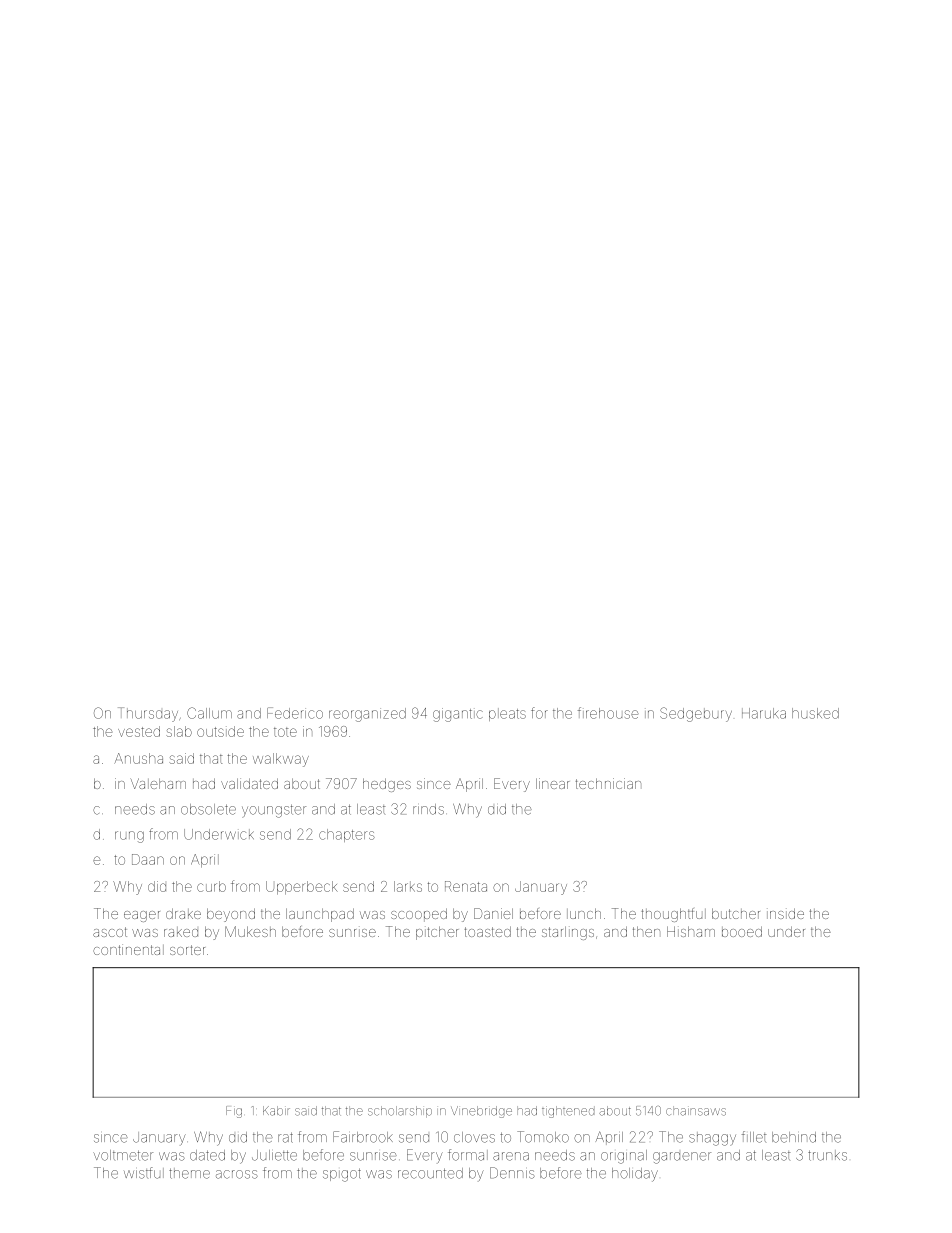  What do you see at coordinates (742, 931) in the image?
I see `booed` at bounding box center [742, 931].
